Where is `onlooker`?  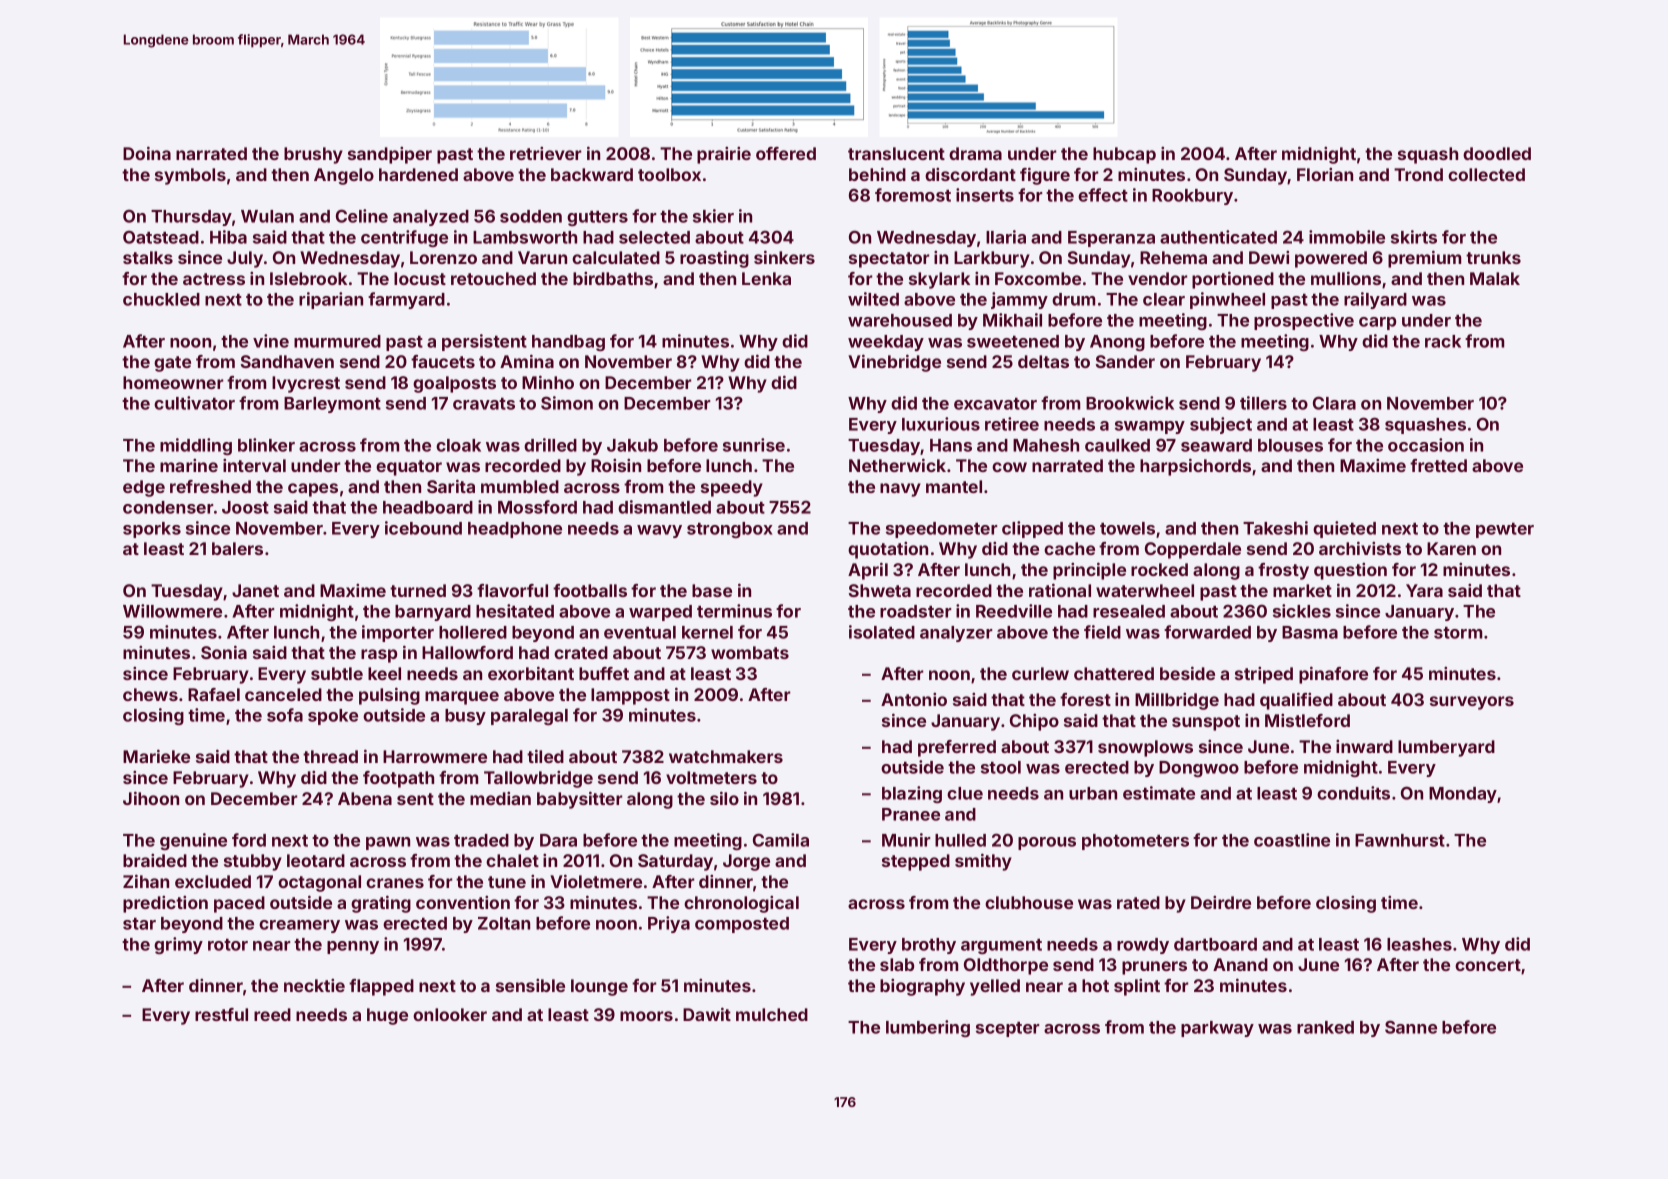 onlooker is located at coordinates (450, 1014).
